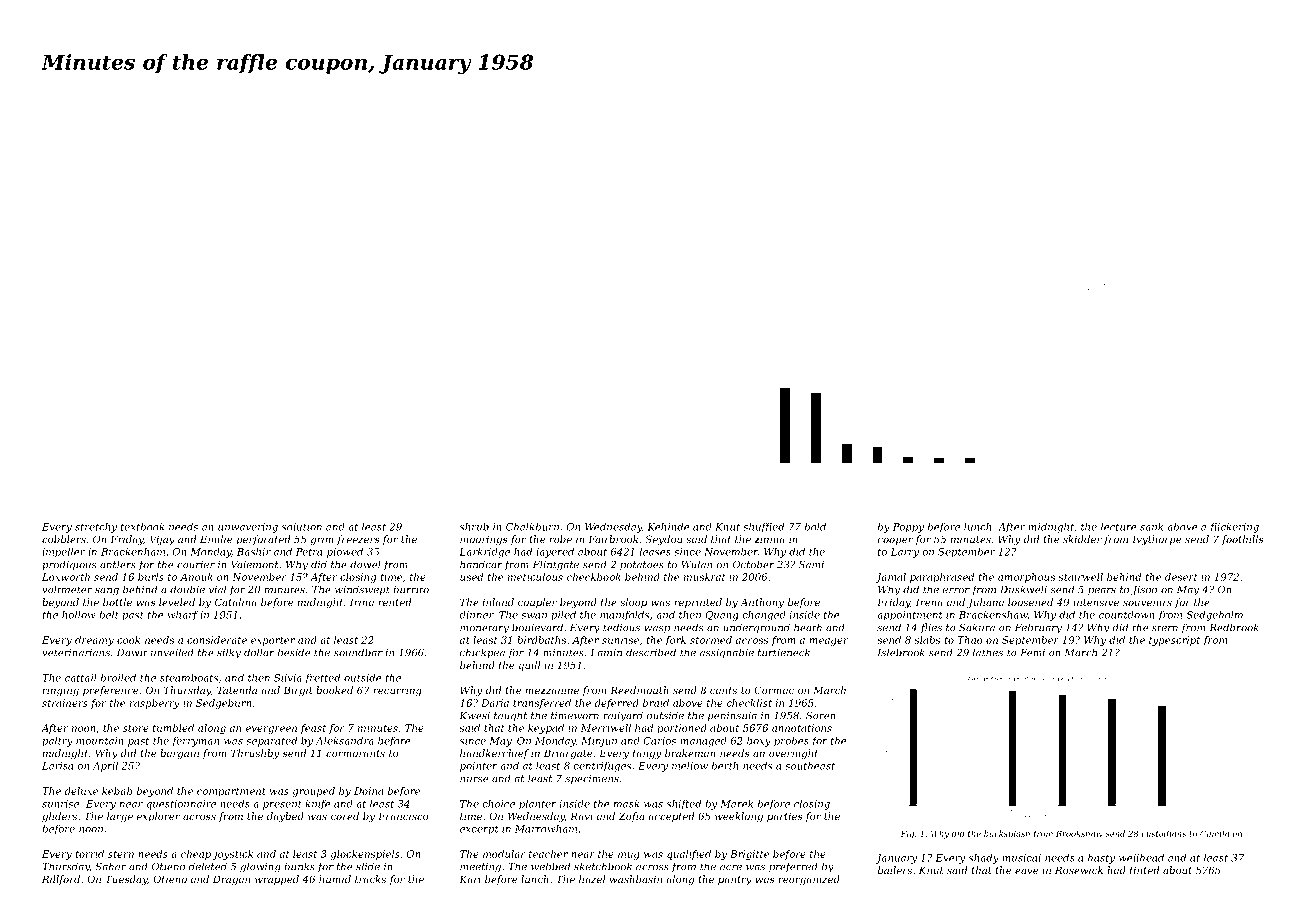  Describe the element at coordinates (764, 616) in the page. I see `changed` at that location.
